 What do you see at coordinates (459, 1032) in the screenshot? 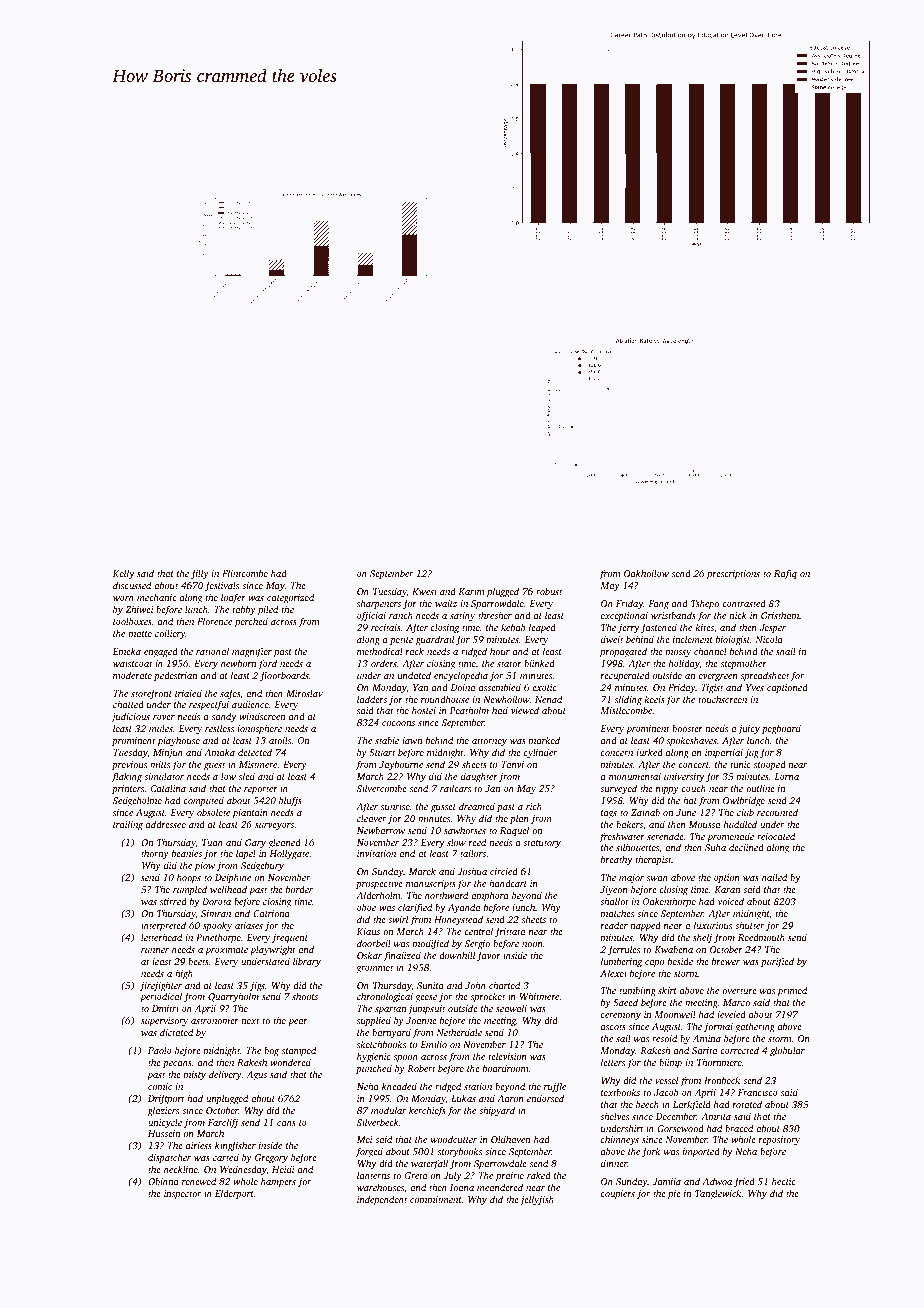
I see `Netherdale` at bounding box center [459, 1032].
